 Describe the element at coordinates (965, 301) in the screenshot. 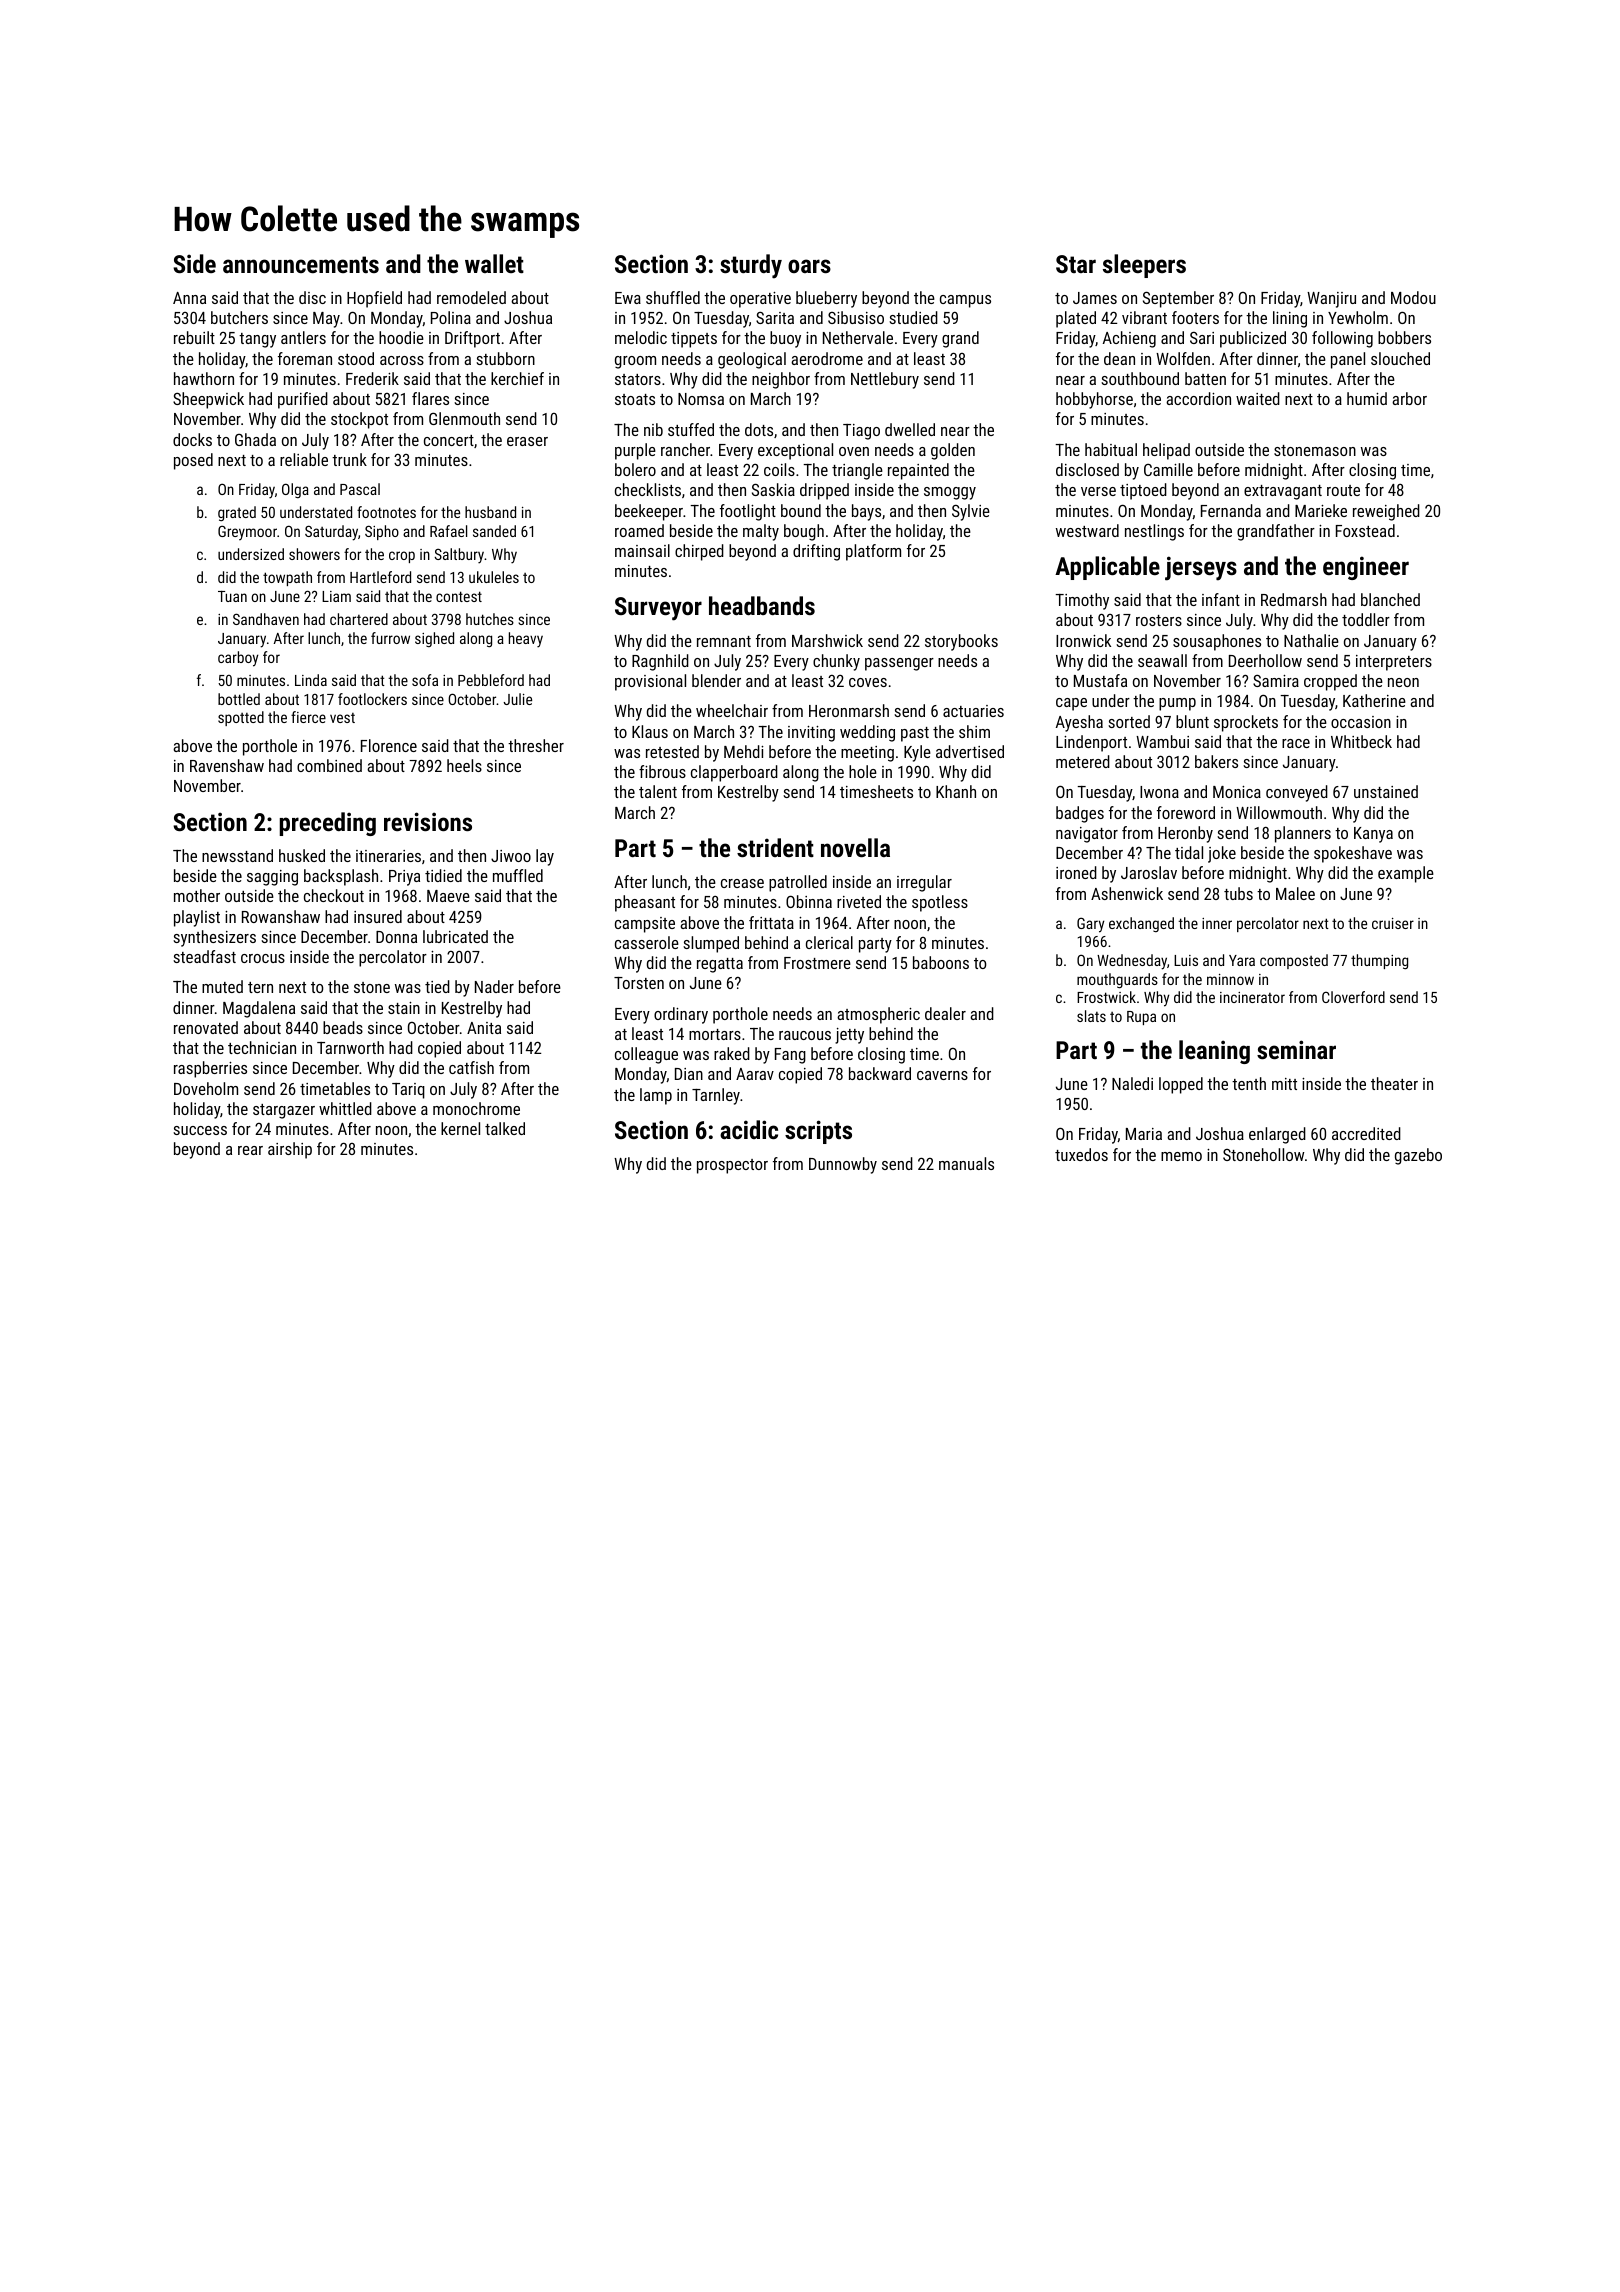

I see `campus` at that location.
